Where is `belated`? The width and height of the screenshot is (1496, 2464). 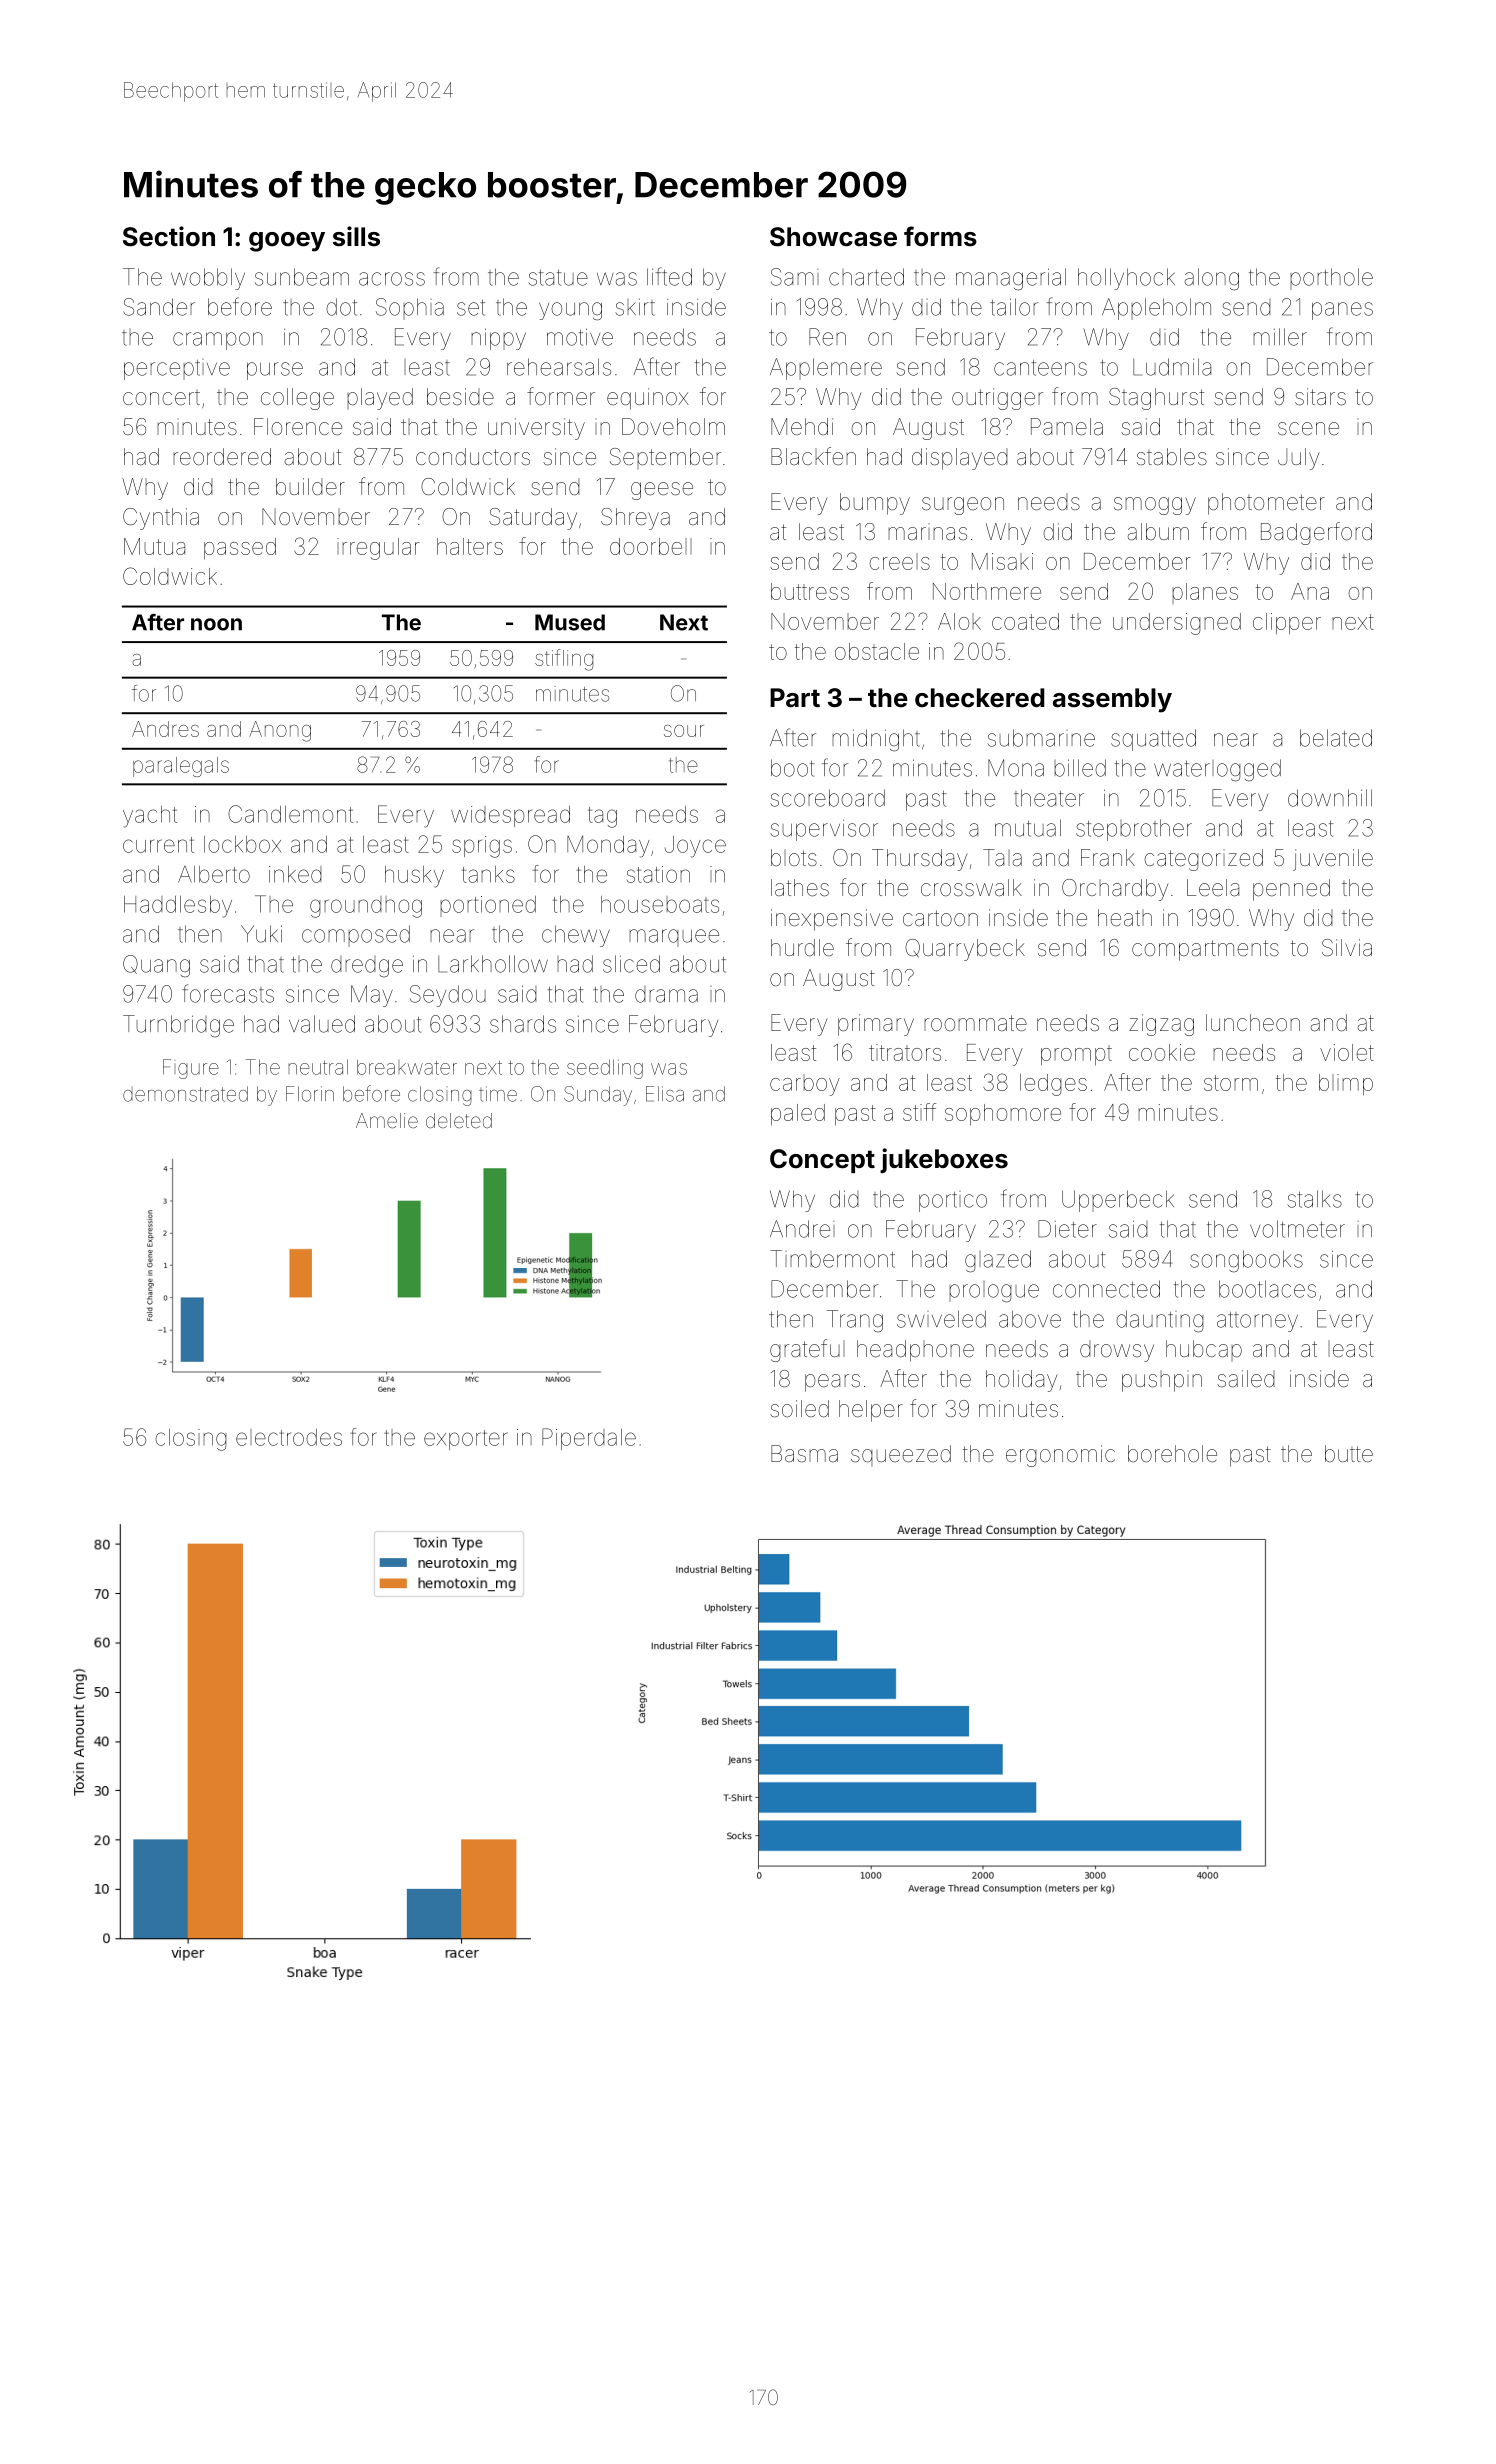
belated is located at coordinates (1336, 738).
